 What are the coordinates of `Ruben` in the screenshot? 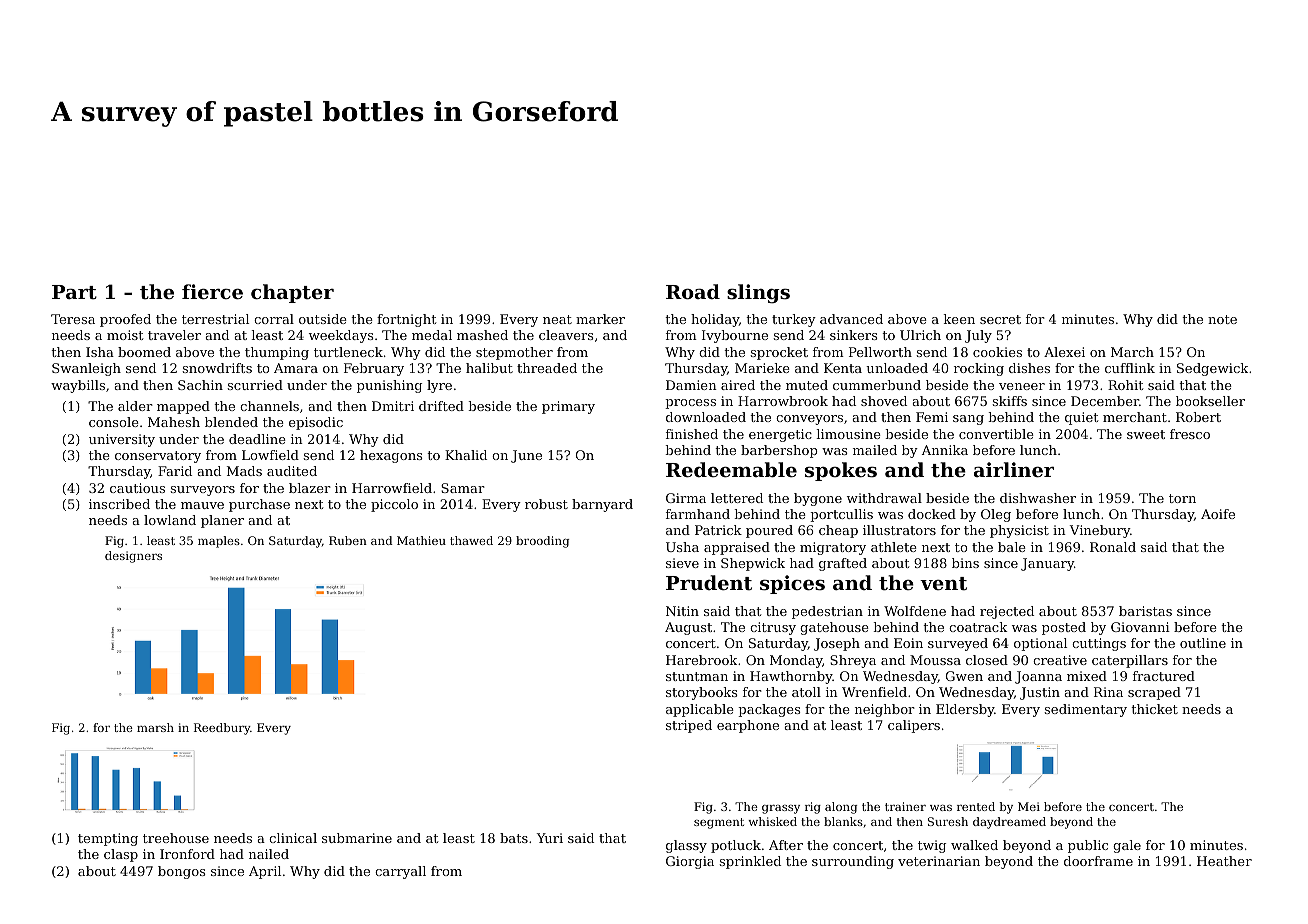 It's located at (348, 540).
